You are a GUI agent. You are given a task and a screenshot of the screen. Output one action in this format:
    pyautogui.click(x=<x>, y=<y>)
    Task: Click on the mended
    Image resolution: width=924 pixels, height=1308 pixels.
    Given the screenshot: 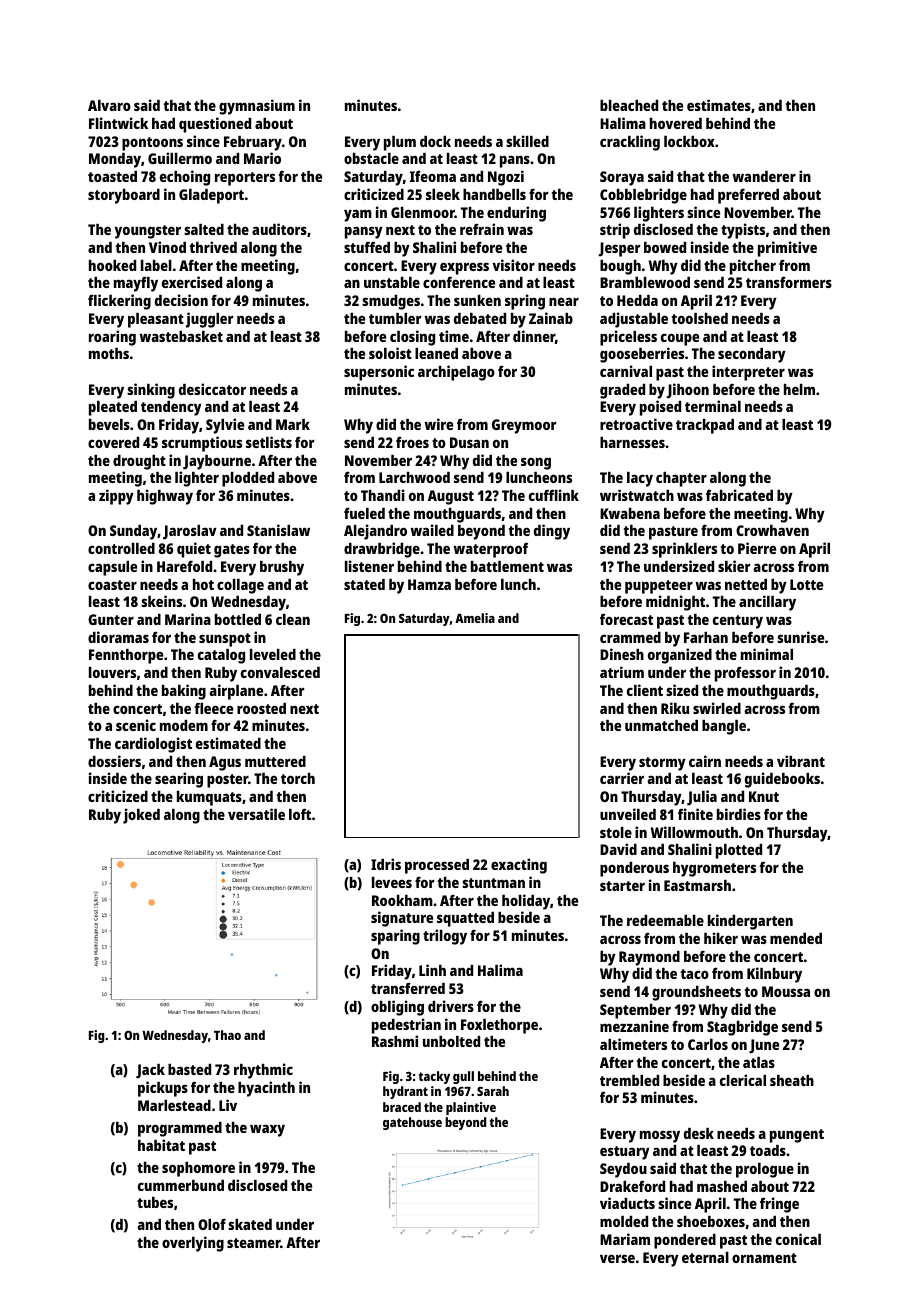 What is the action you would take?
    pyautogui.click(x=796, y=938)
